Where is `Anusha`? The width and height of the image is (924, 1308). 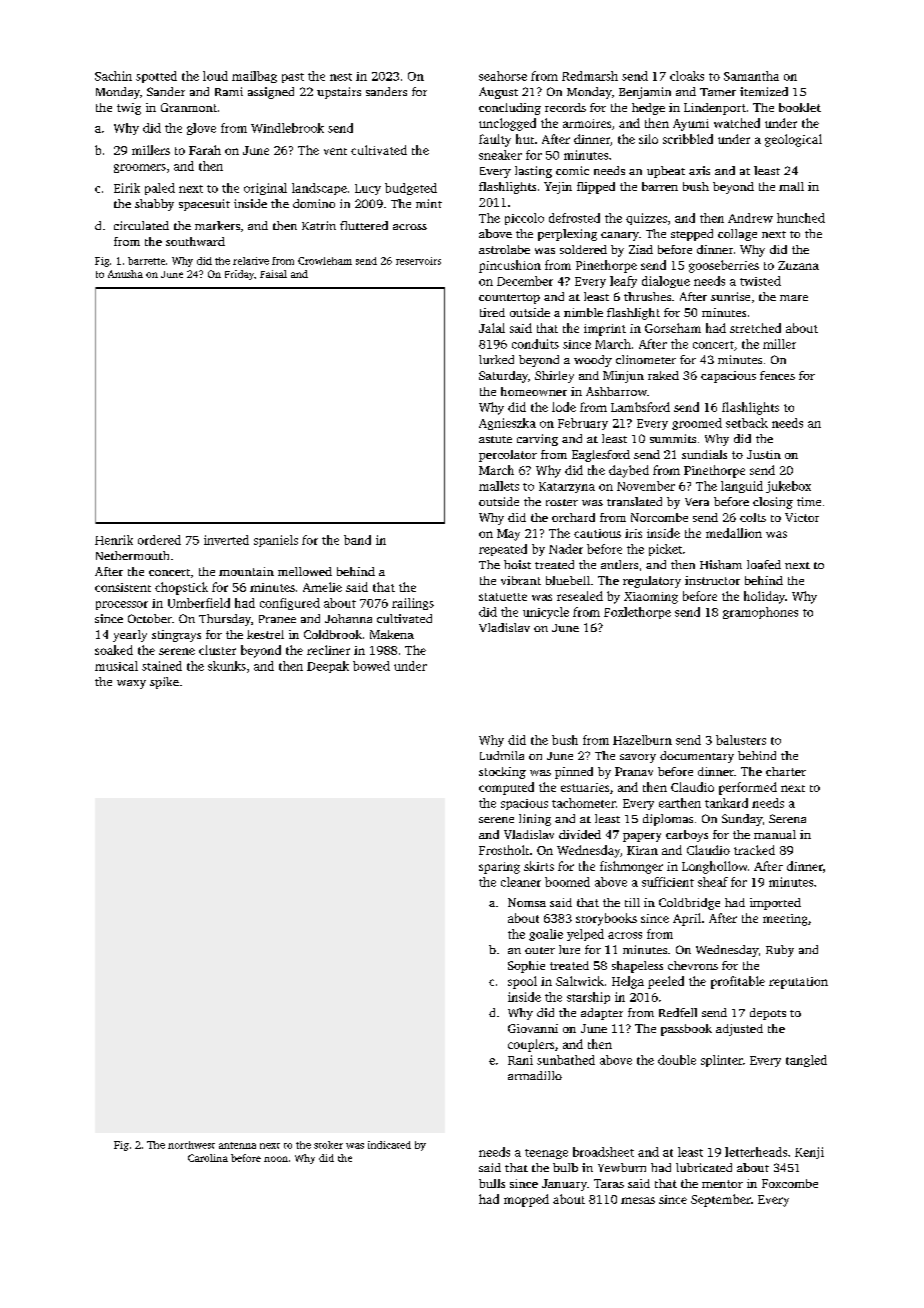 Anusha is located at coordinates (125, 274).
